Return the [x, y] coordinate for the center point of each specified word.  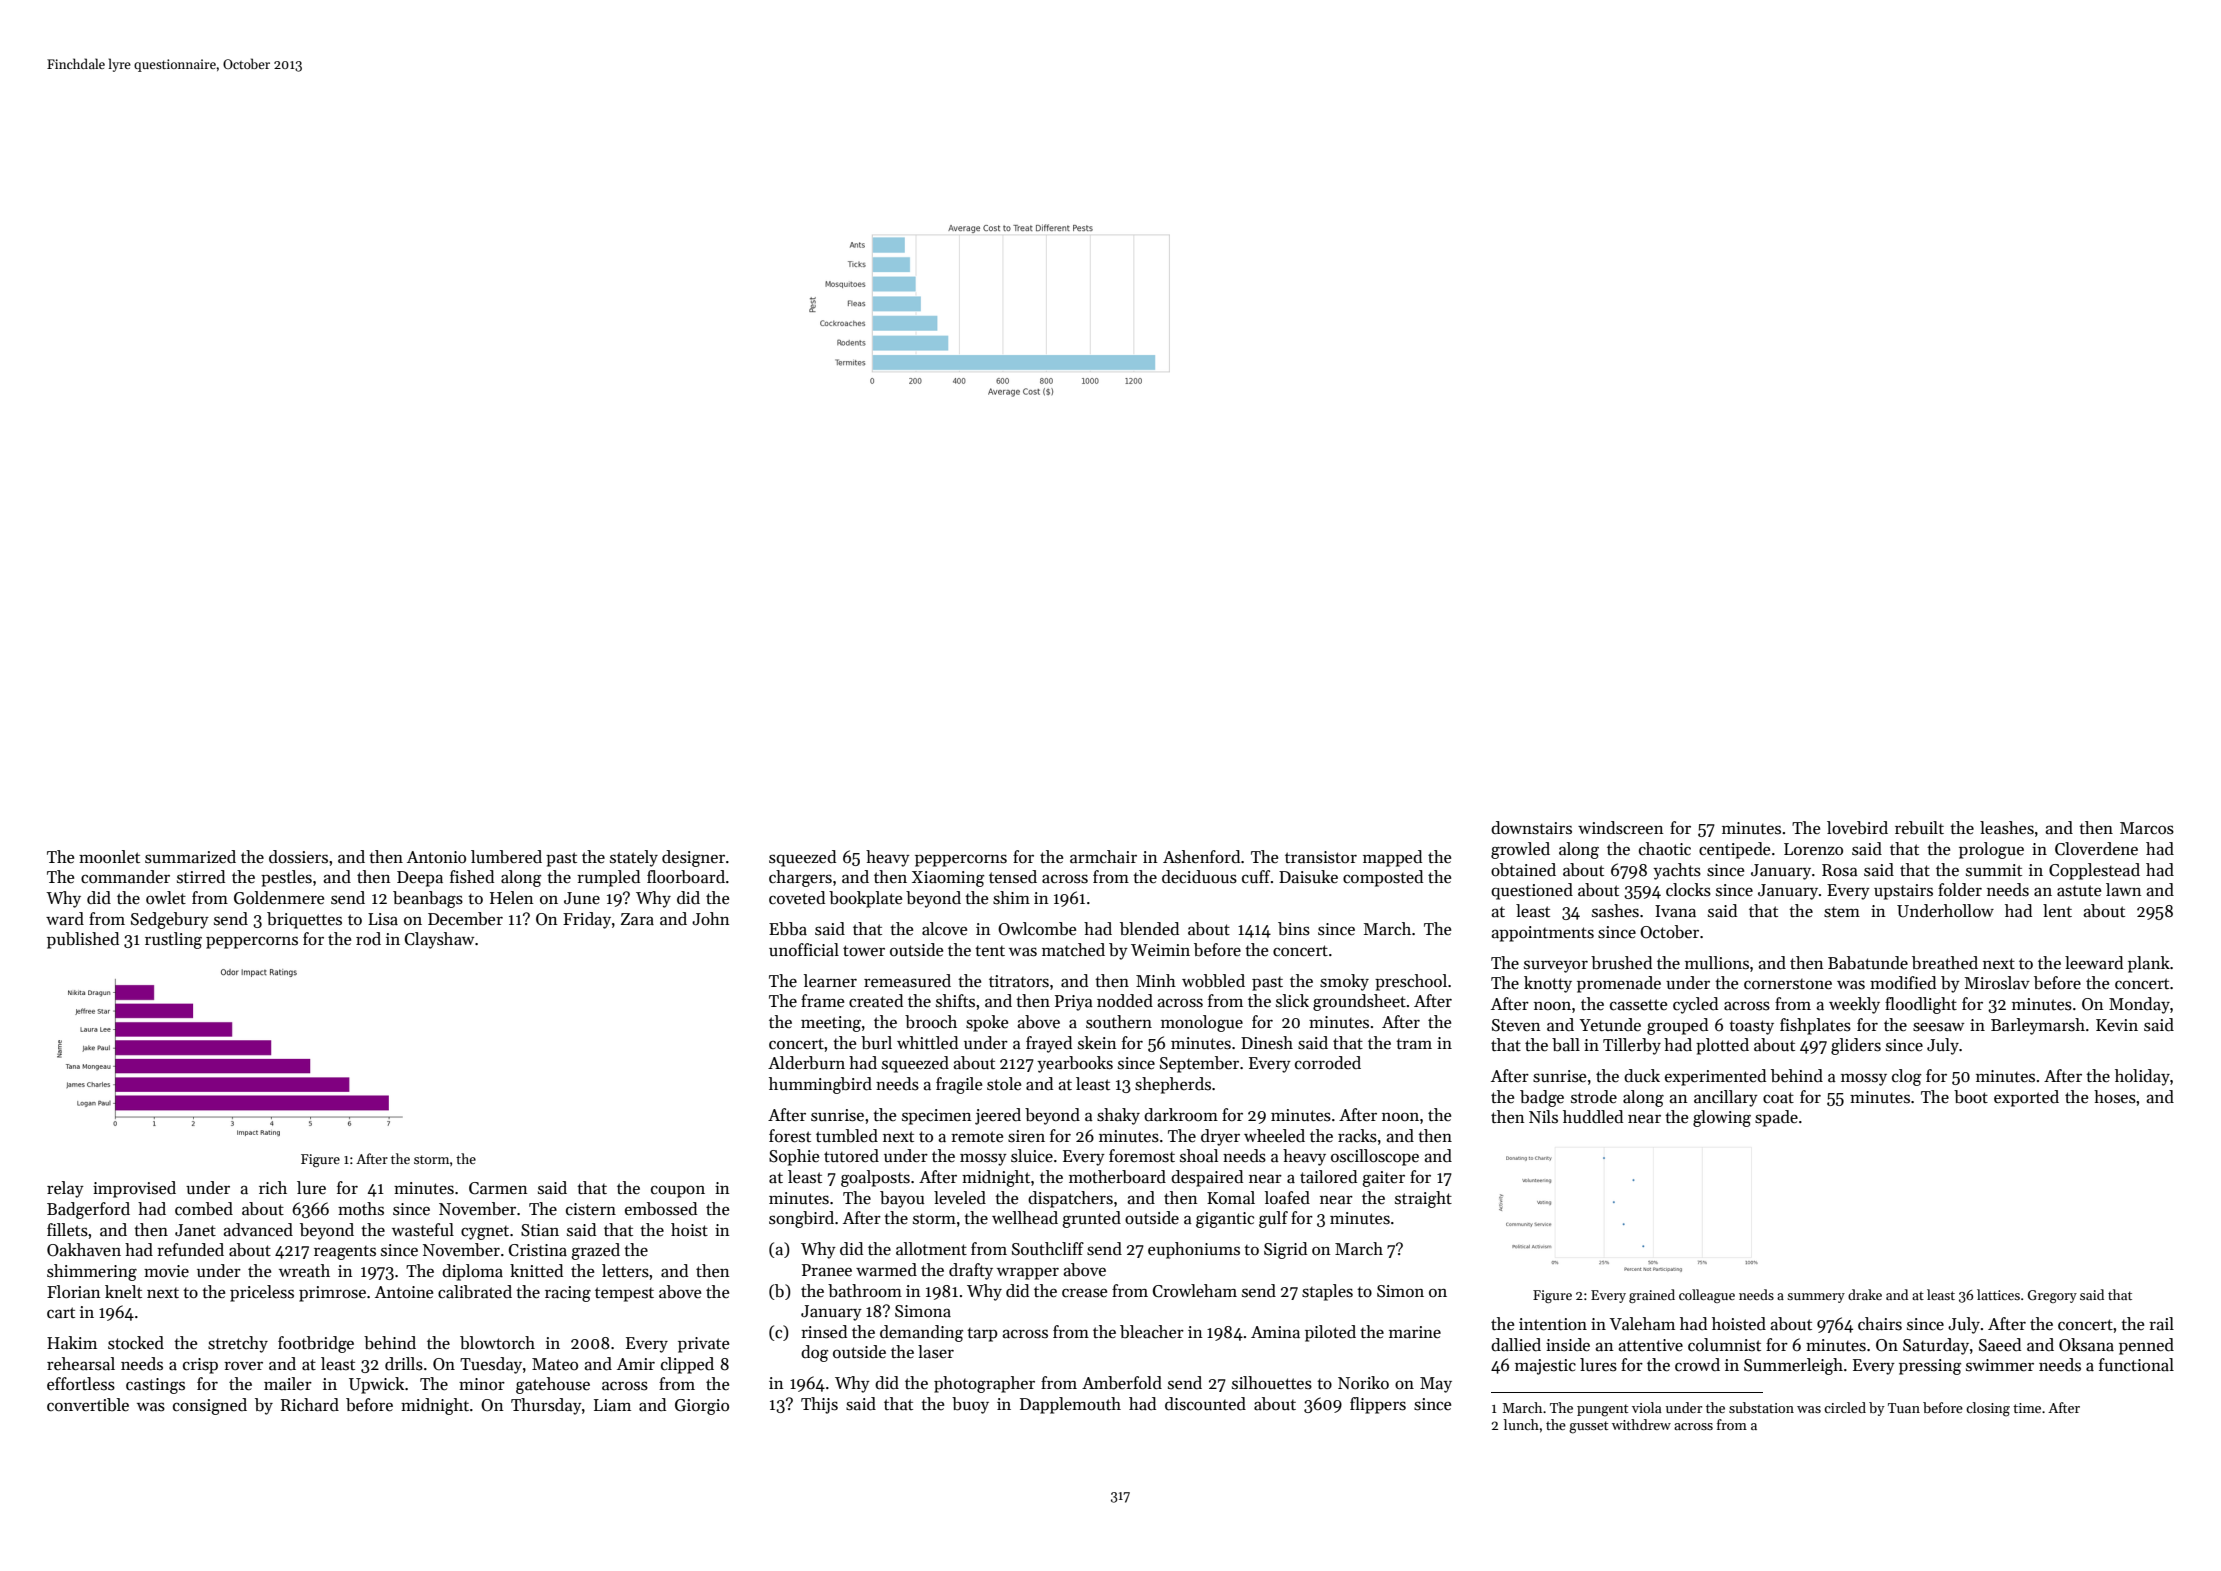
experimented [1715, 1077]
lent [2057, 911]
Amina [1275, 1332]
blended [1149, 929]
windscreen [1621, 828]
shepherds [1173, 1085]
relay [65, 1189]
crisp [200, 1366]
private [703, 1345]
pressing [1930, 1367]
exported [2026, 1098]
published [83, 940]
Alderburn [806, 1063]
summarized [190, 857]
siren [1026, 1136]
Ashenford [1201, 857]
